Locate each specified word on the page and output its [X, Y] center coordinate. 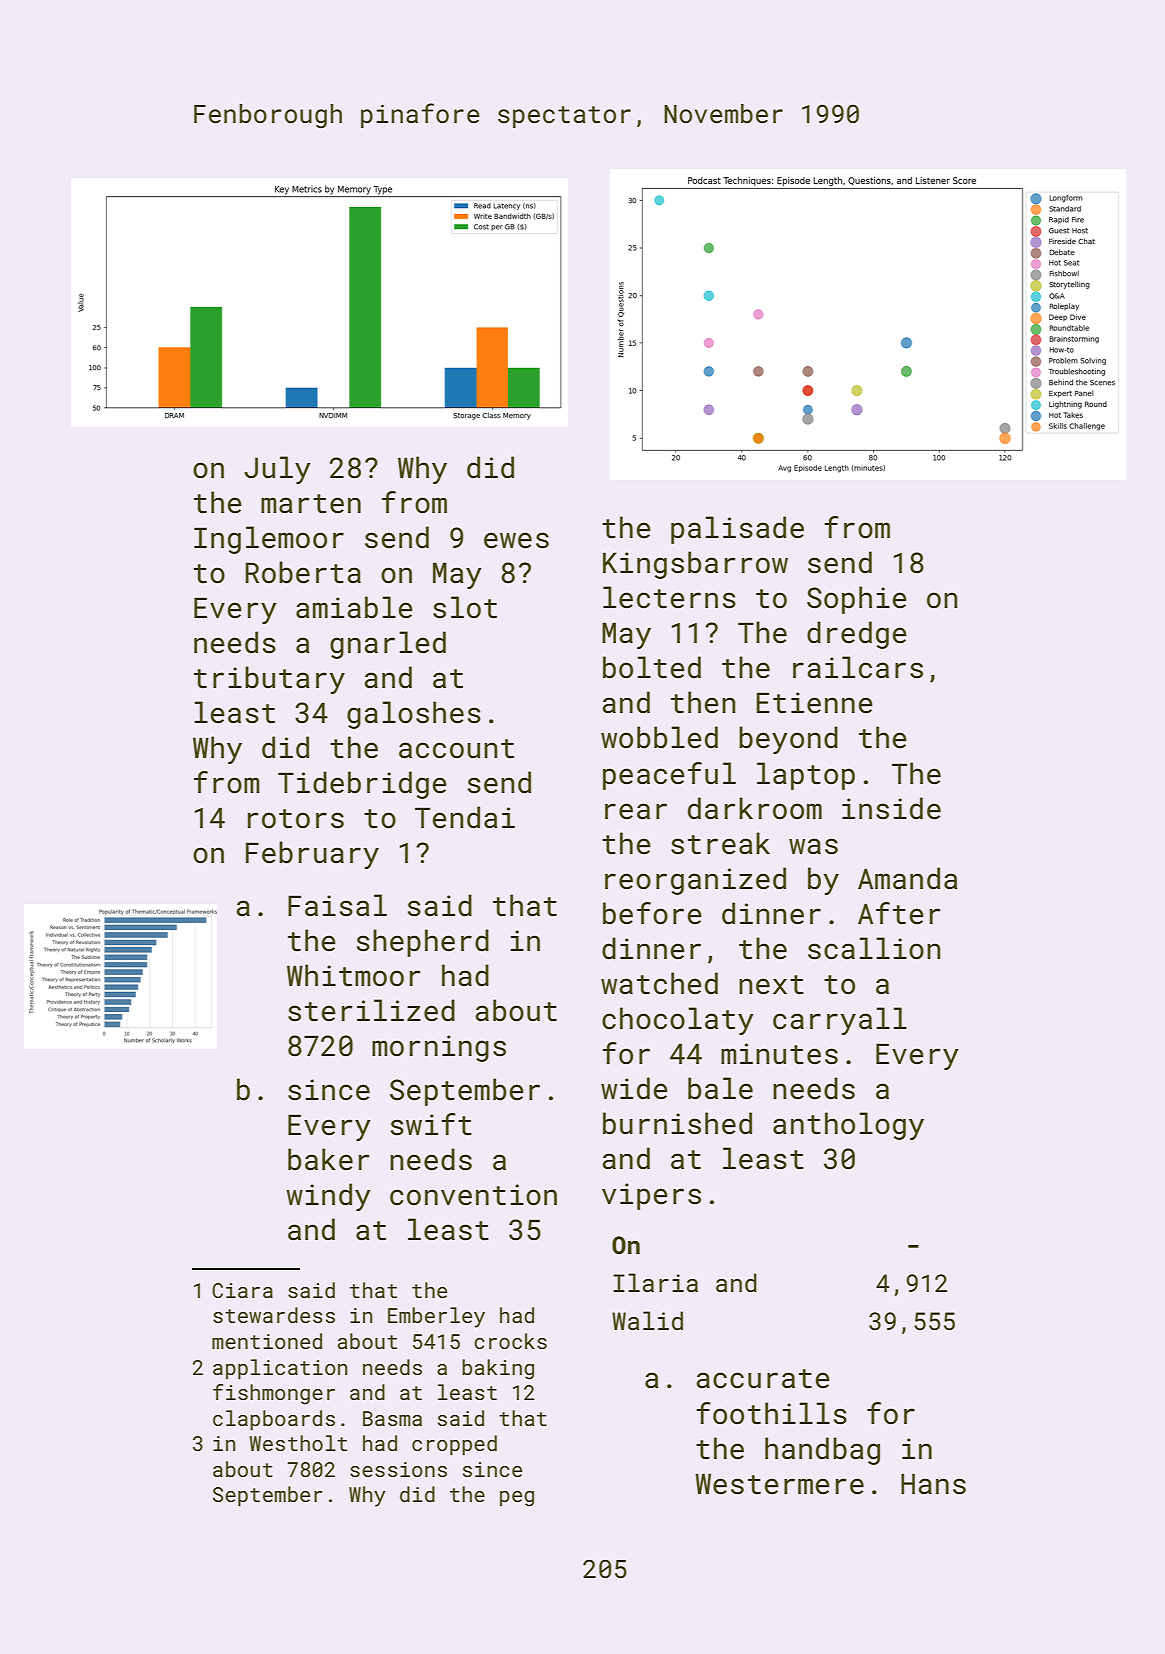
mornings [439, 1048]
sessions [398, 1469]
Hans [933, 1484]
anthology [848, 1126]
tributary [269, 680]
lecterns [669, 597]
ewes [516, 540]
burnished [677, 1123]
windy [328, 1197]
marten [311, 504]
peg [517, 1499]
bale [720, 1088]
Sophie [857, 600]
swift [431, 1124]
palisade [737, 530]
